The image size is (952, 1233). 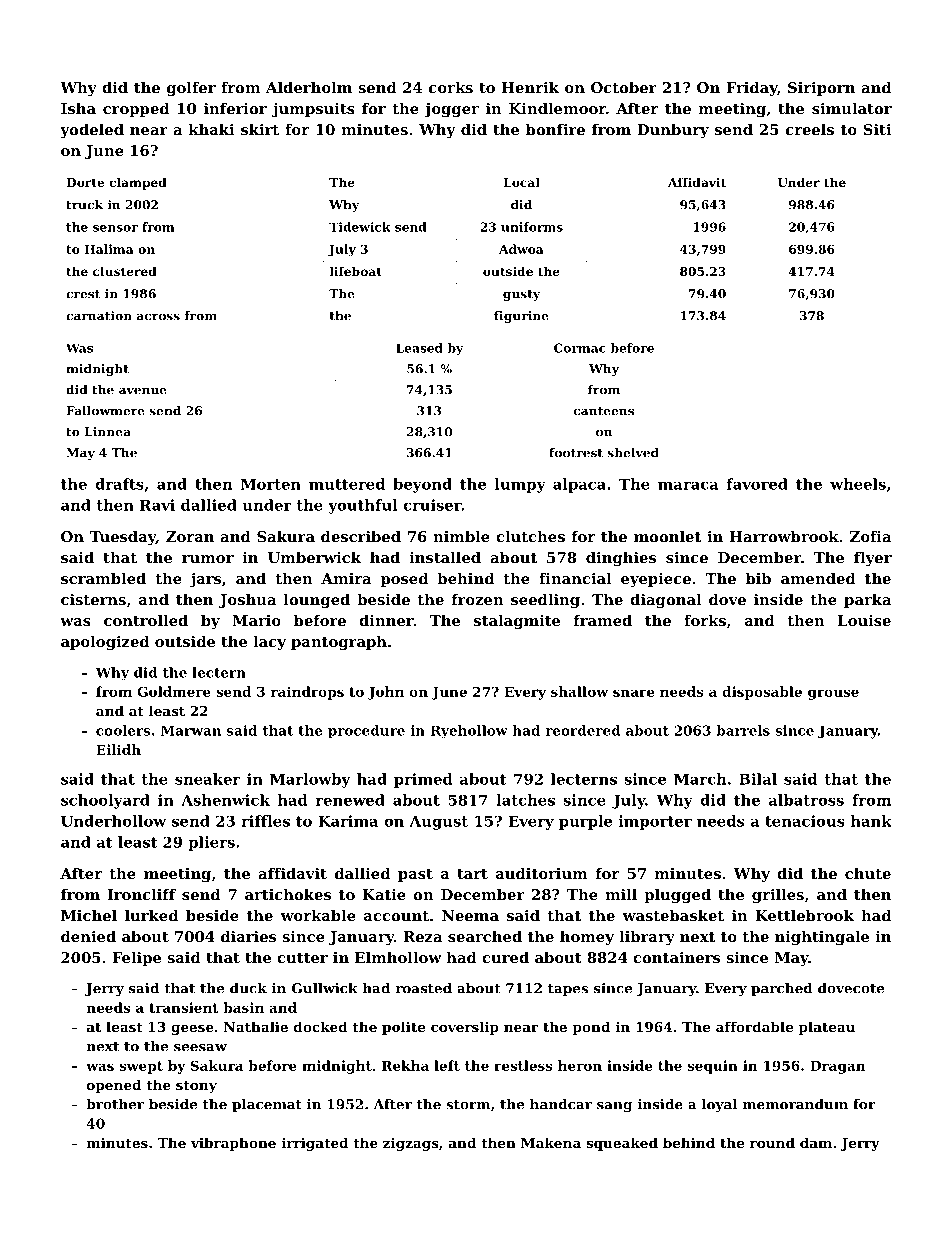 What do you see at coordinates (822, 938) in the page?
I see `nightingale` at bounding box center [822, 938].
